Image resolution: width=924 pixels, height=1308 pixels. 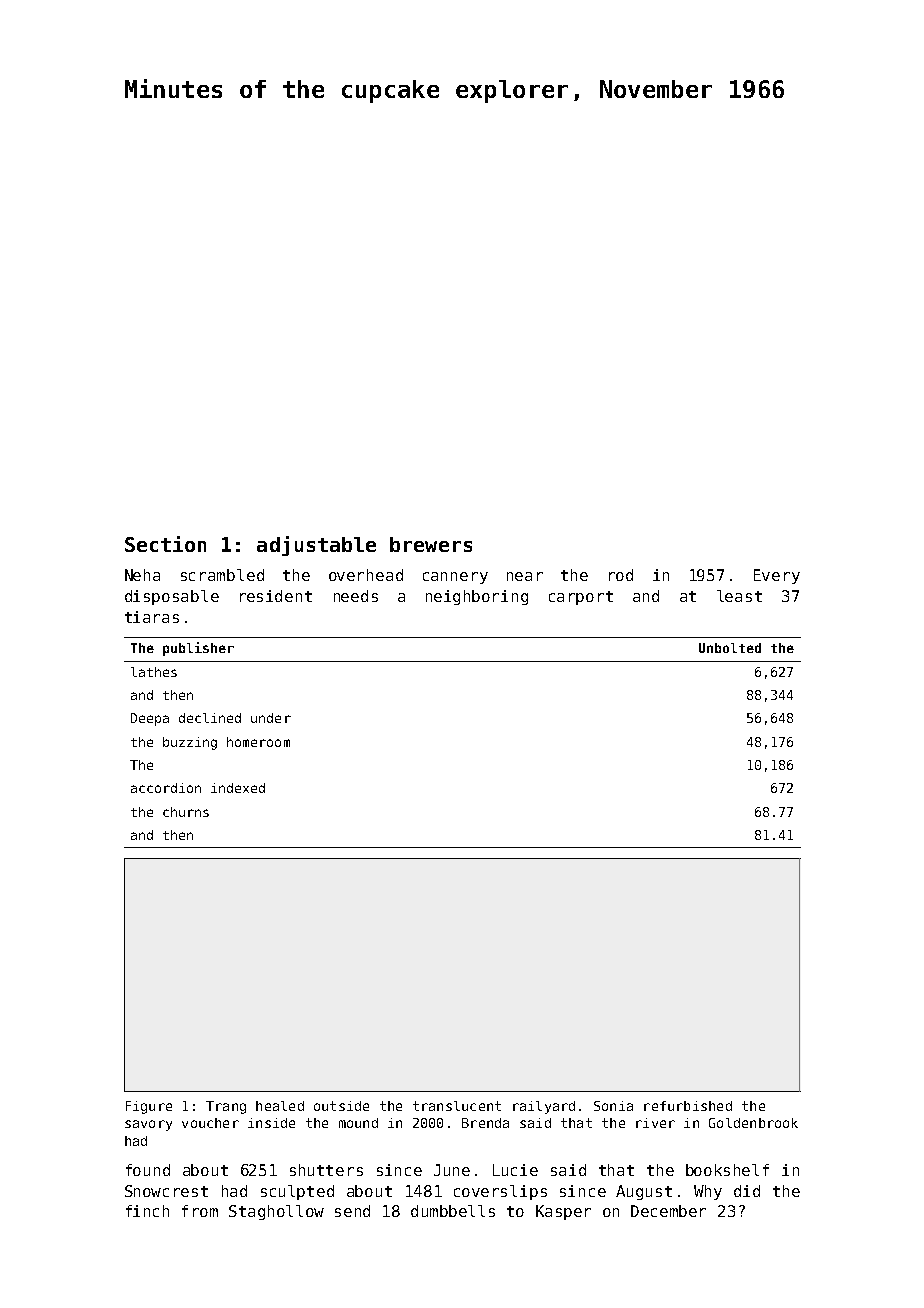 I want to click on Unbolted, so click(x=730, y=648).
